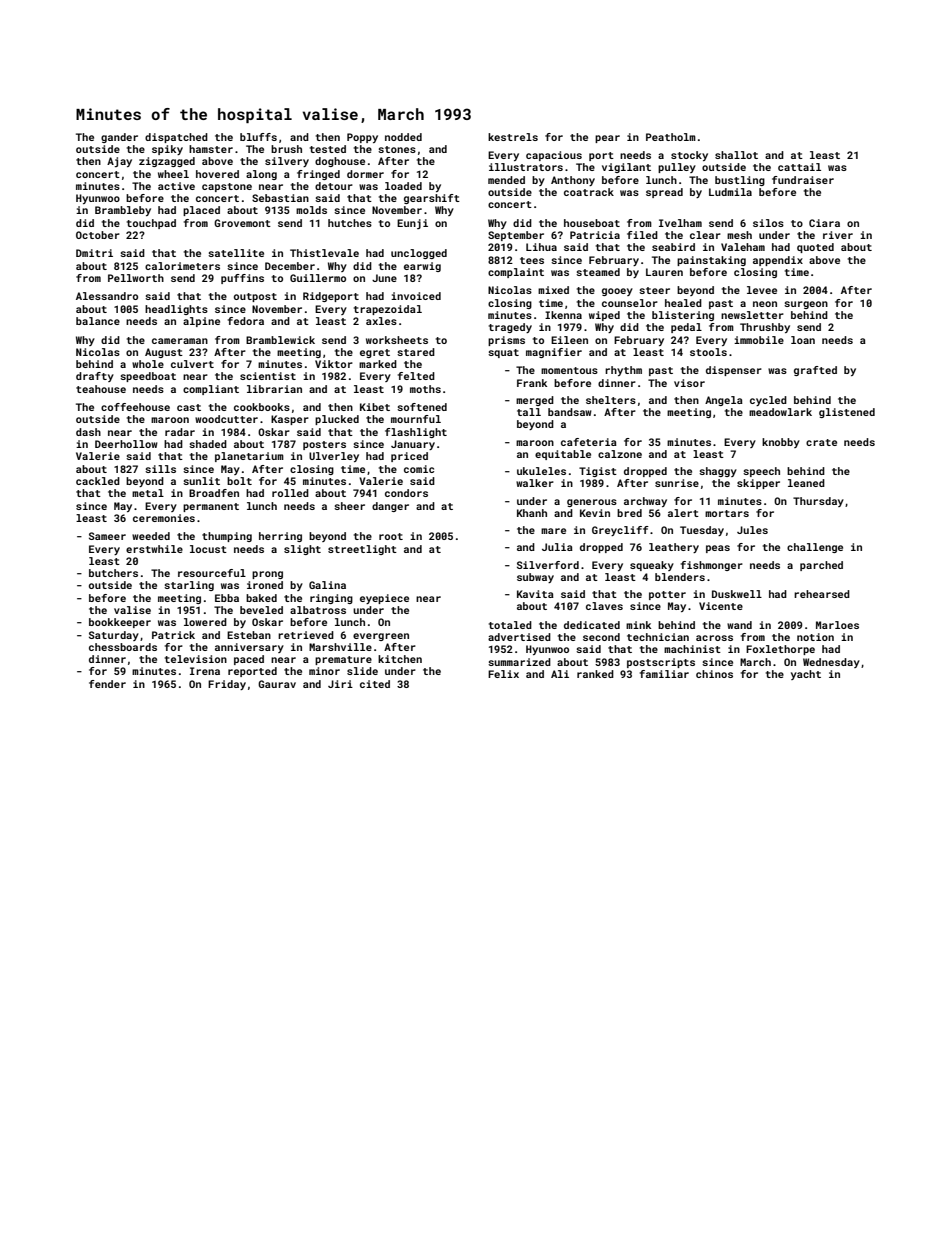  What do you see at coordinates (620, 454) in the document?
I see `calzone` at bounding box center [620, 454].
